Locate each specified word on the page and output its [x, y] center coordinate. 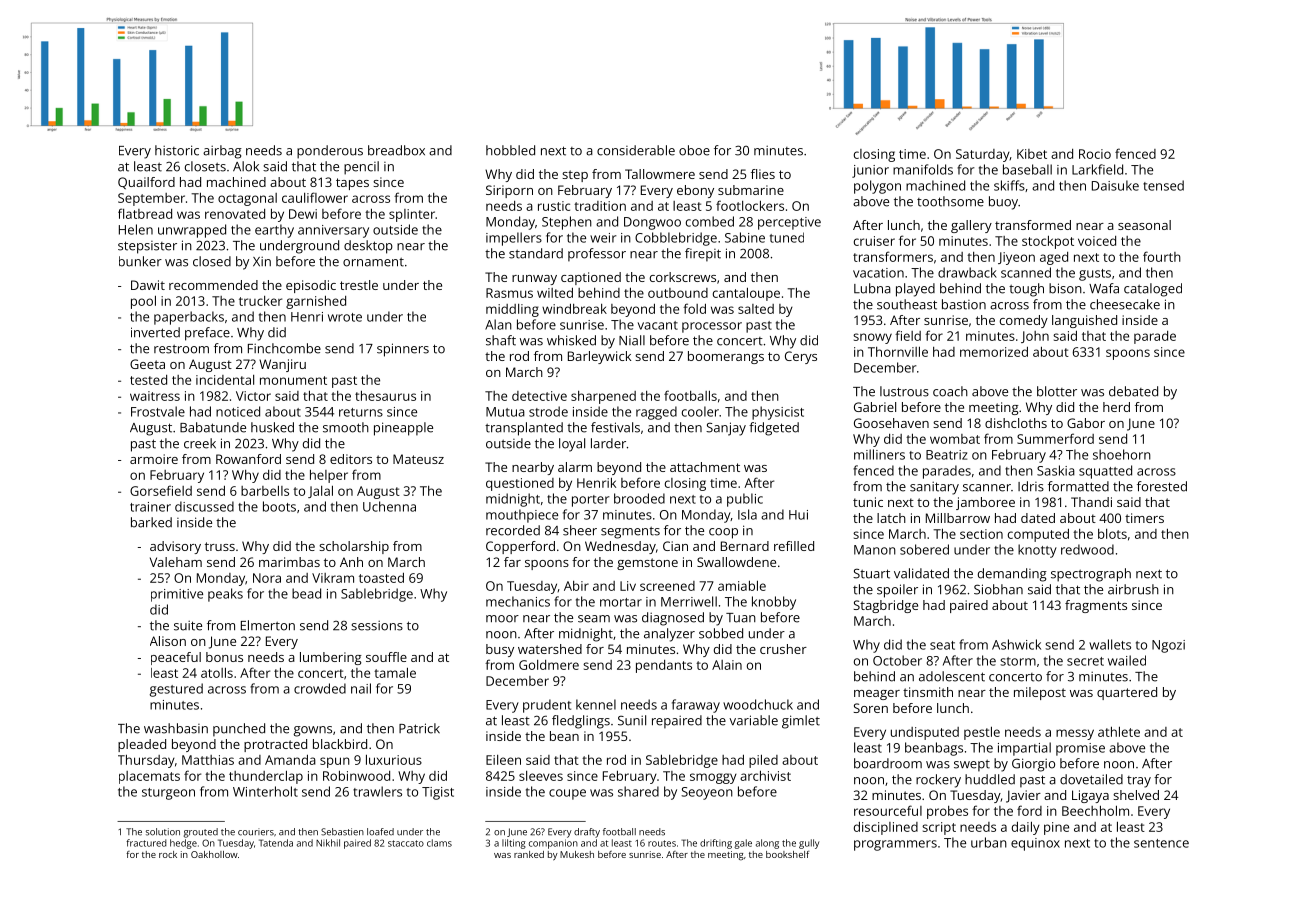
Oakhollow [214, 854]
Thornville [898, 351]
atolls [217, 672]
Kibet [1032, 154]
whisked [571, 340]
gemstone [647, 564]
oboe [694, 150]
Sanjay [726, 429]
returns [361, 412]
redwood [1087, 549]
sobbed [721, 633]
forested [1162, 486]
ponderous [330, 152]
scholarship [354, 547]
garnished [316, 302]
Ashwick [1016, 644]
